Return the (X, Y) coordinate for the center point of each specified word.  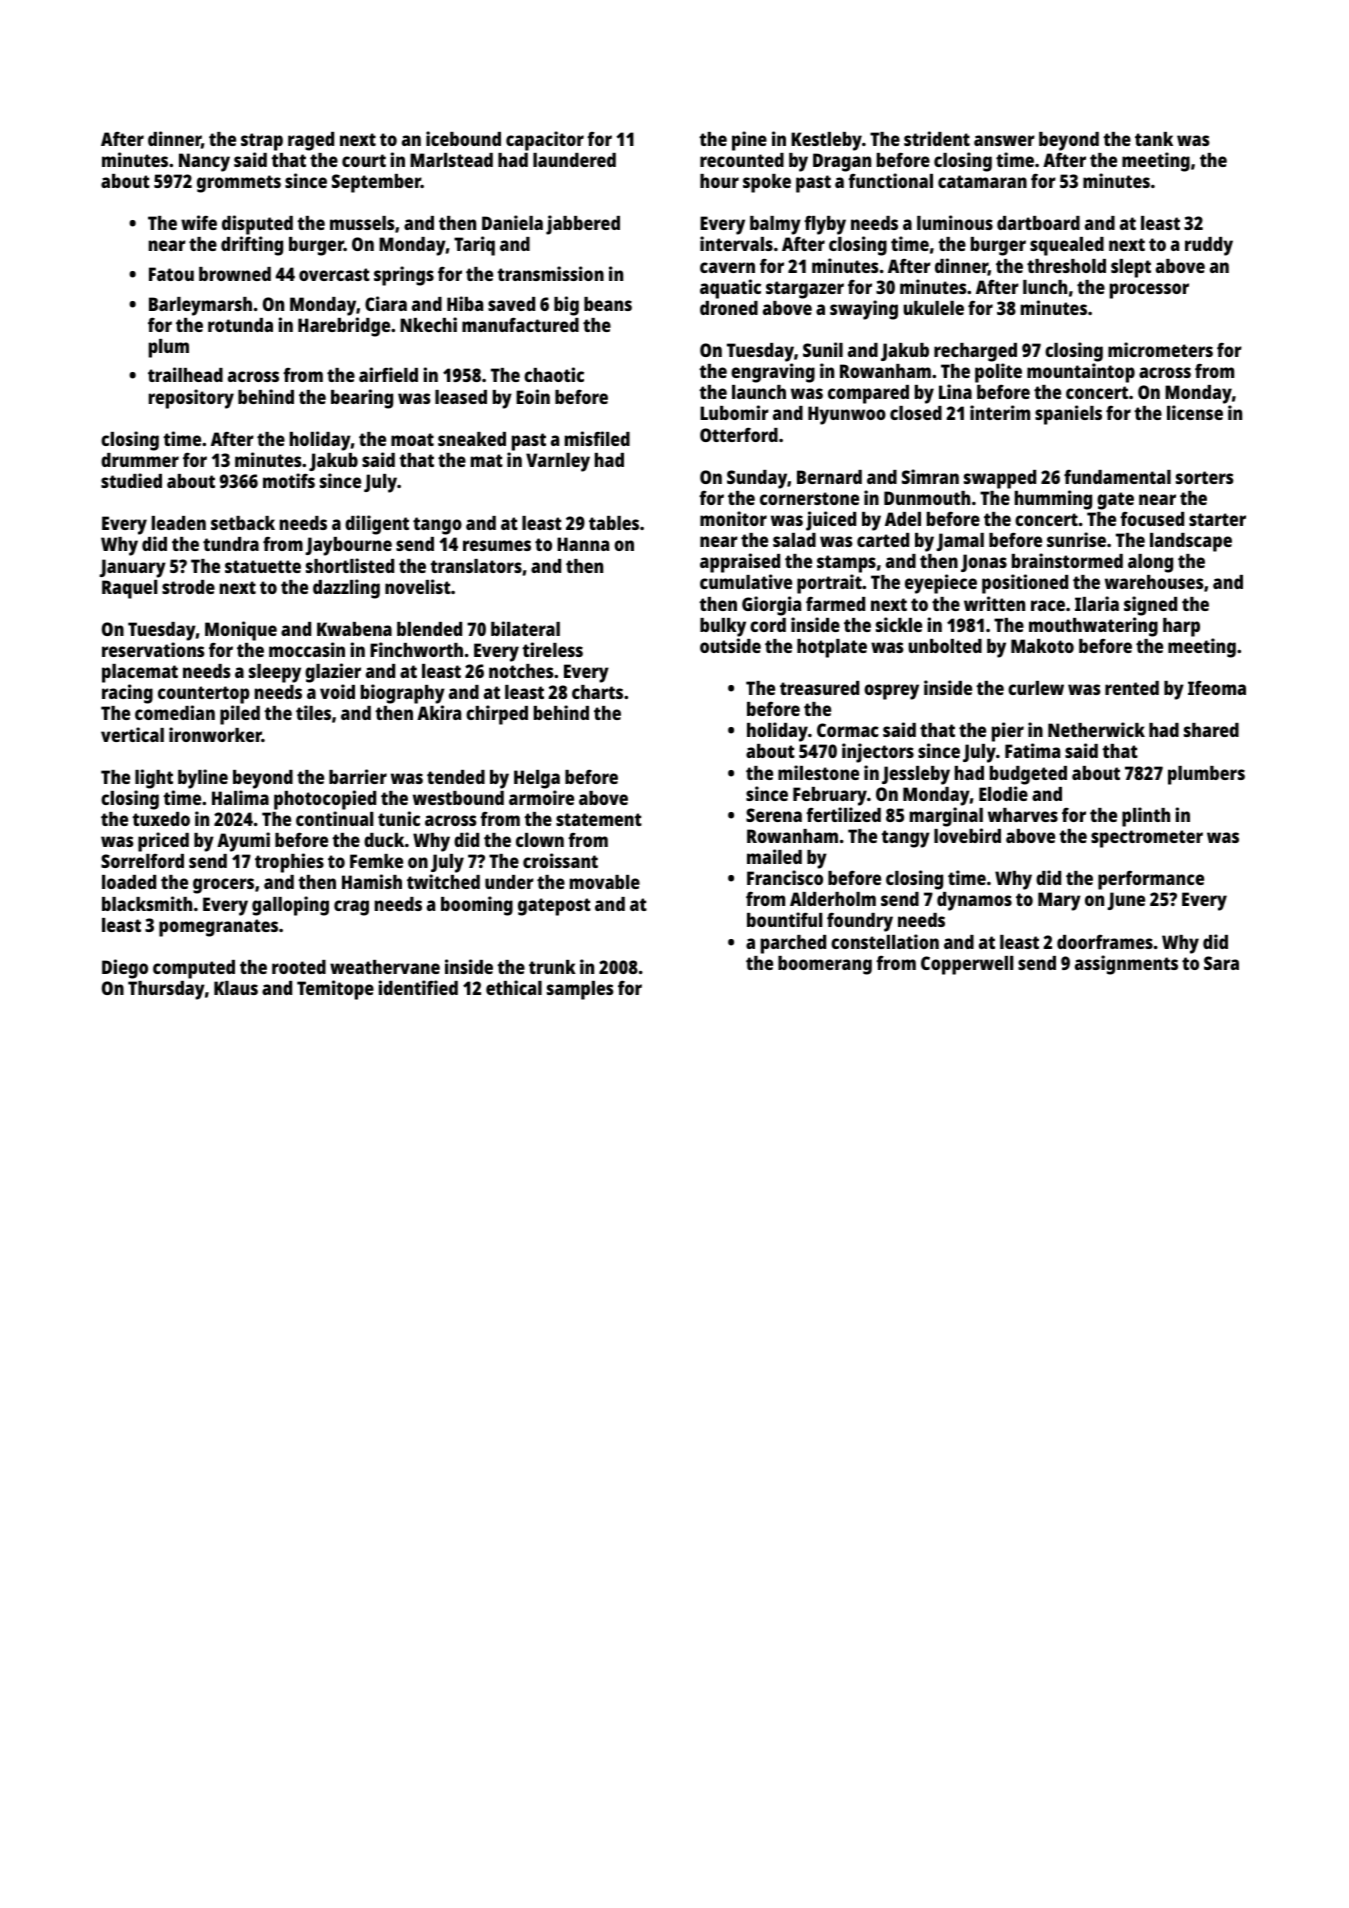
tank (1154, 139)
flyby (825, 225)
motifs (289, 480)
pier (1008, 732)
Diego (125, 969)
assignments (1126, 965)
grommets (239, 184)
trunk (552, 967)
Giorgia (771, 606)
